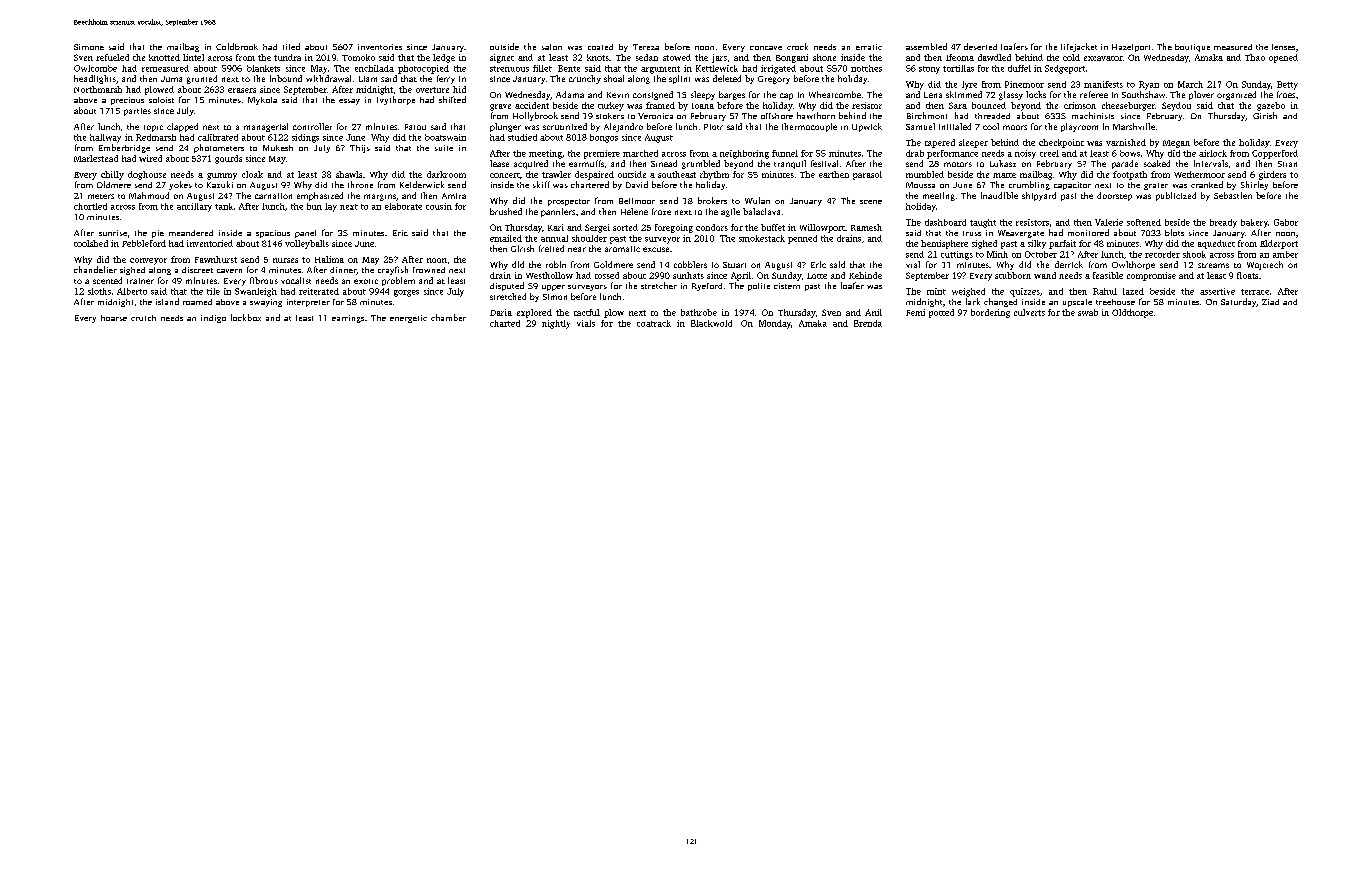 The width and height of the screenshot is (1372, 887). Describe the element at coordinates (1287, 164) in the screenshot. I see `Stian` at that location.
